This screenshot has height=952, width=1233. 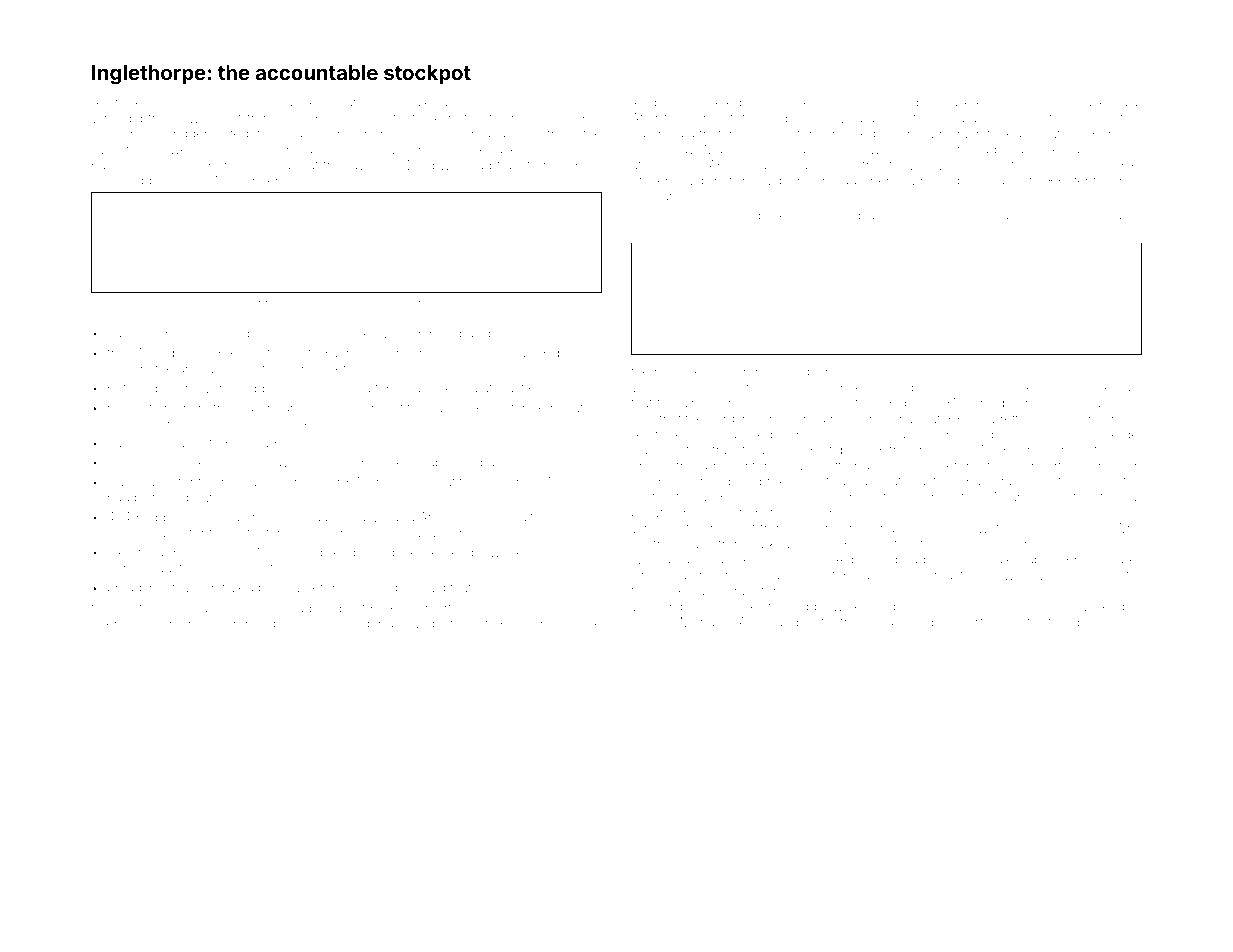 What do you see at coordinates (435, 166) in the screenshot?
I see `Deepwell` at bounding box center [435, 166].
